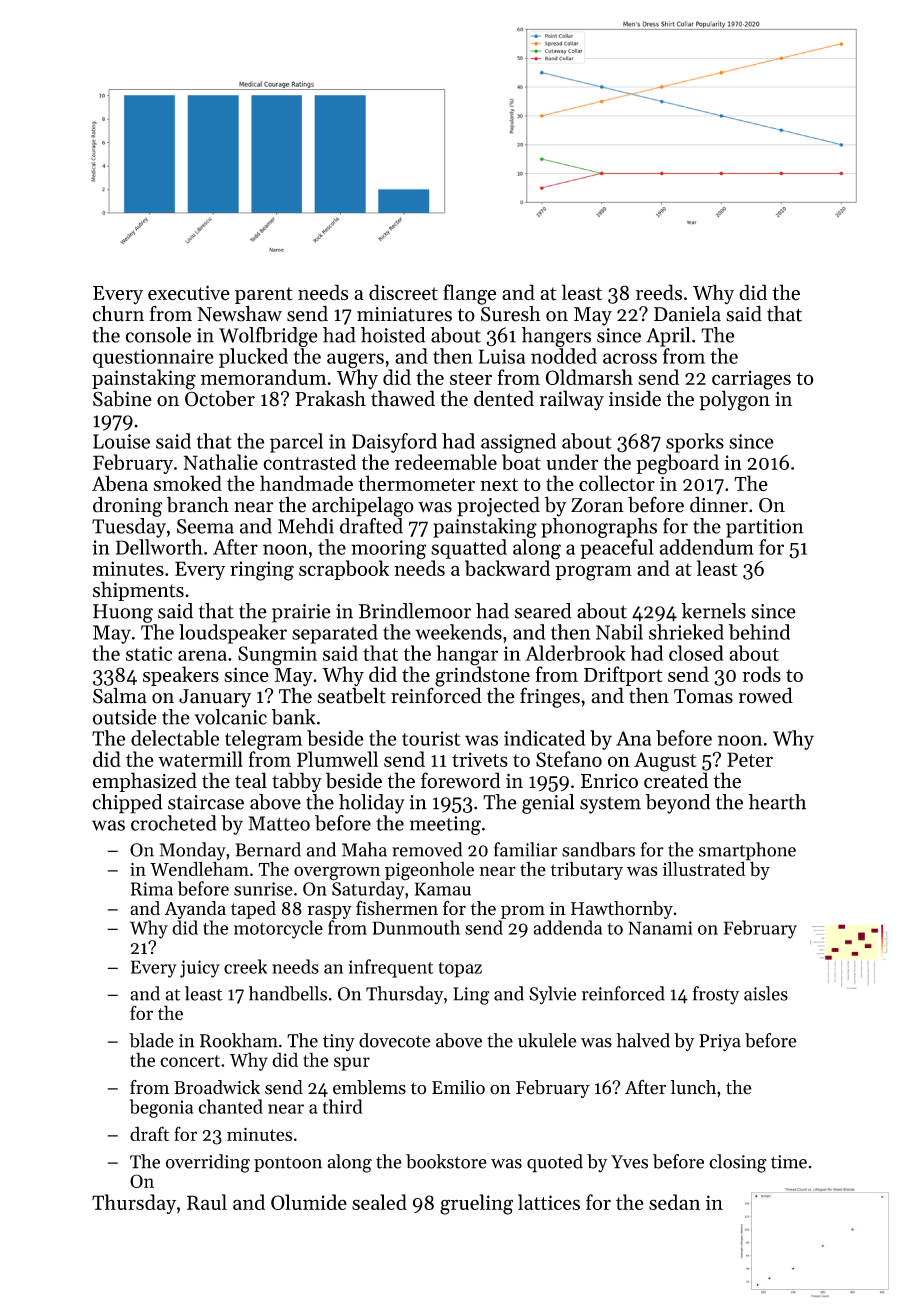 The width and height of the page is (908, 1316). I want to click on flange, so click(469, 294).
